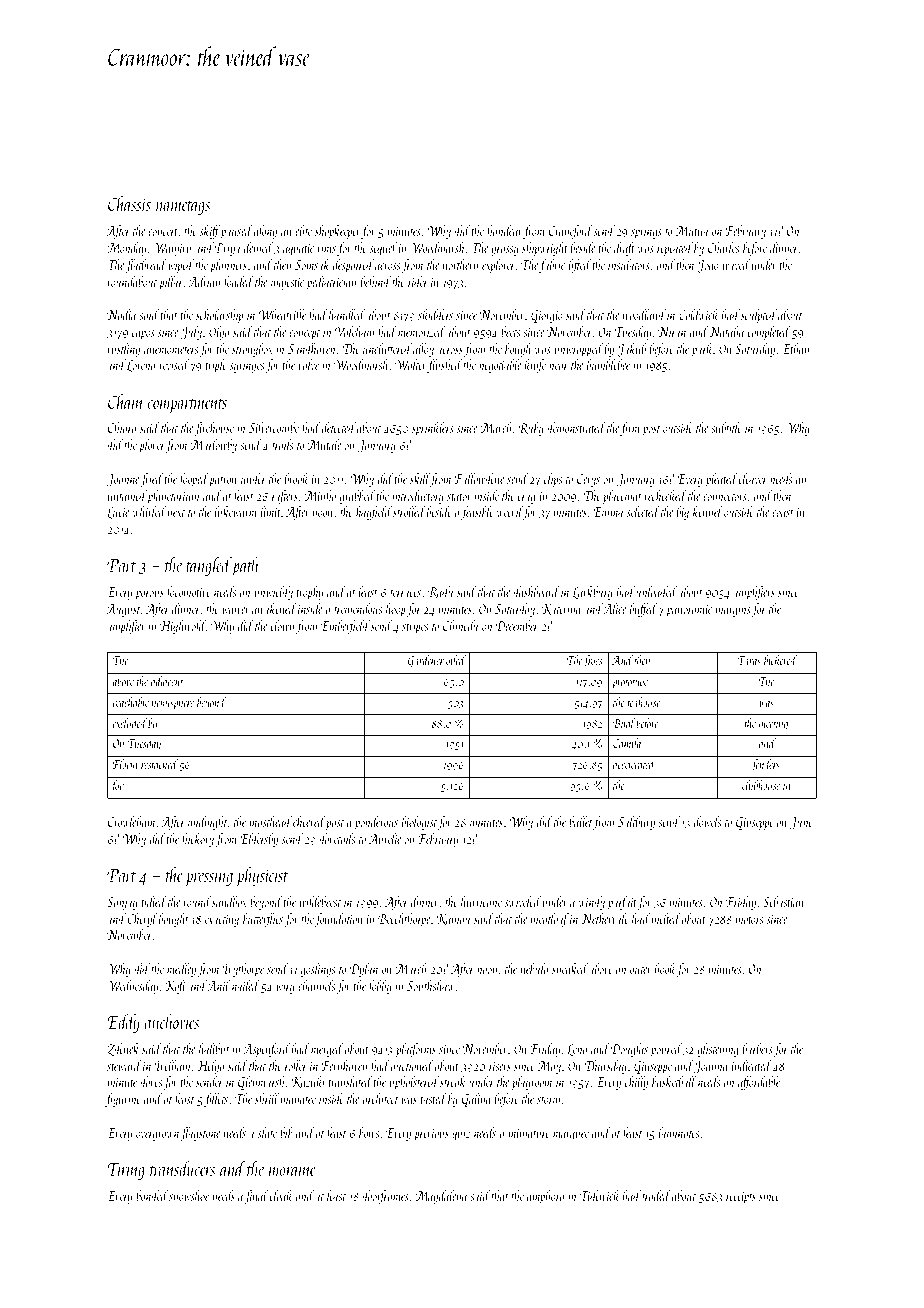 The height and width of the page is (1308, 924). Describe the element at coordinates (426, 661) in the page. I see `Gardener` at that location.
